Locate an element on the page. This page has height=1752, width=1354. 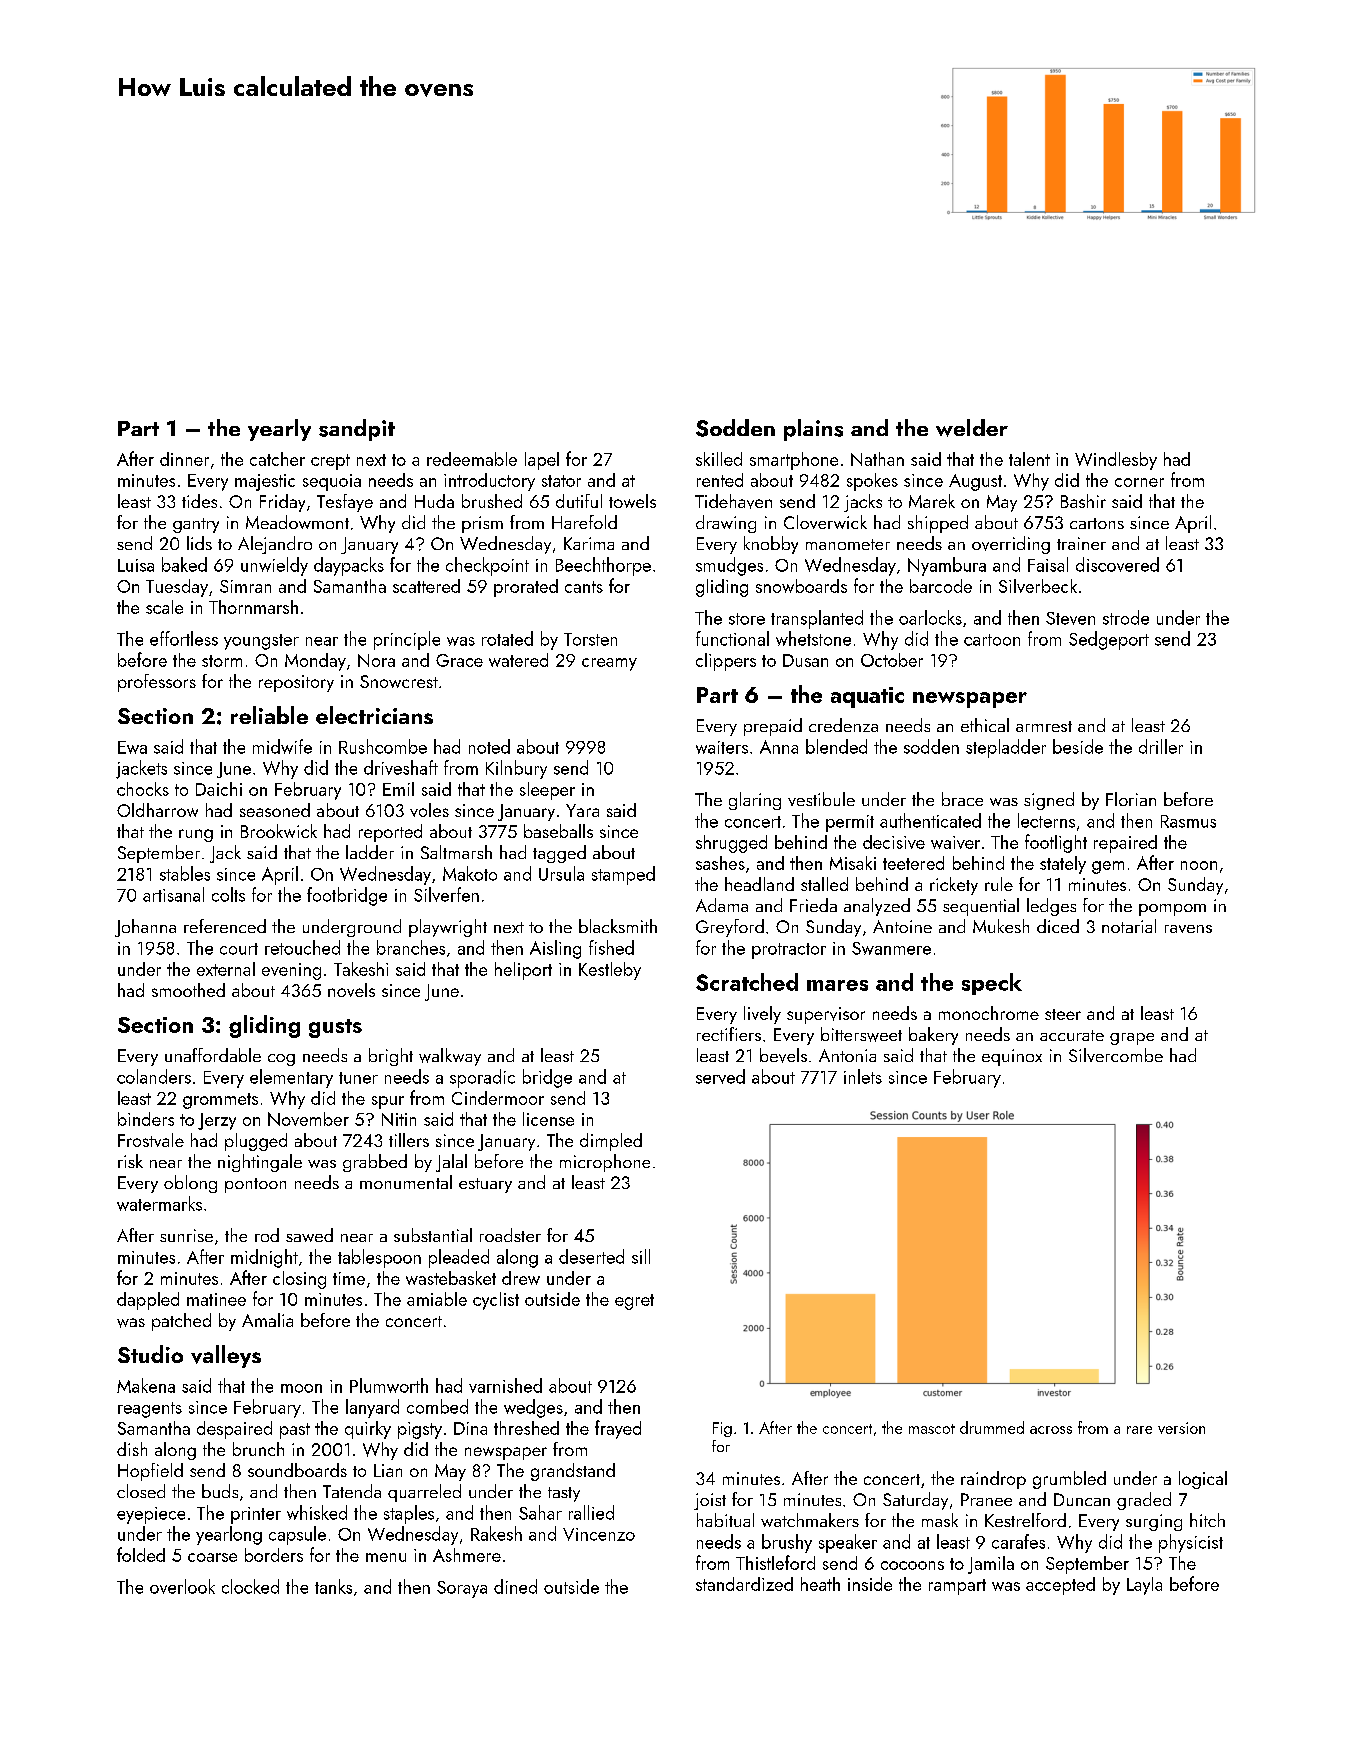
welder is located at coordinates (972, 428).
